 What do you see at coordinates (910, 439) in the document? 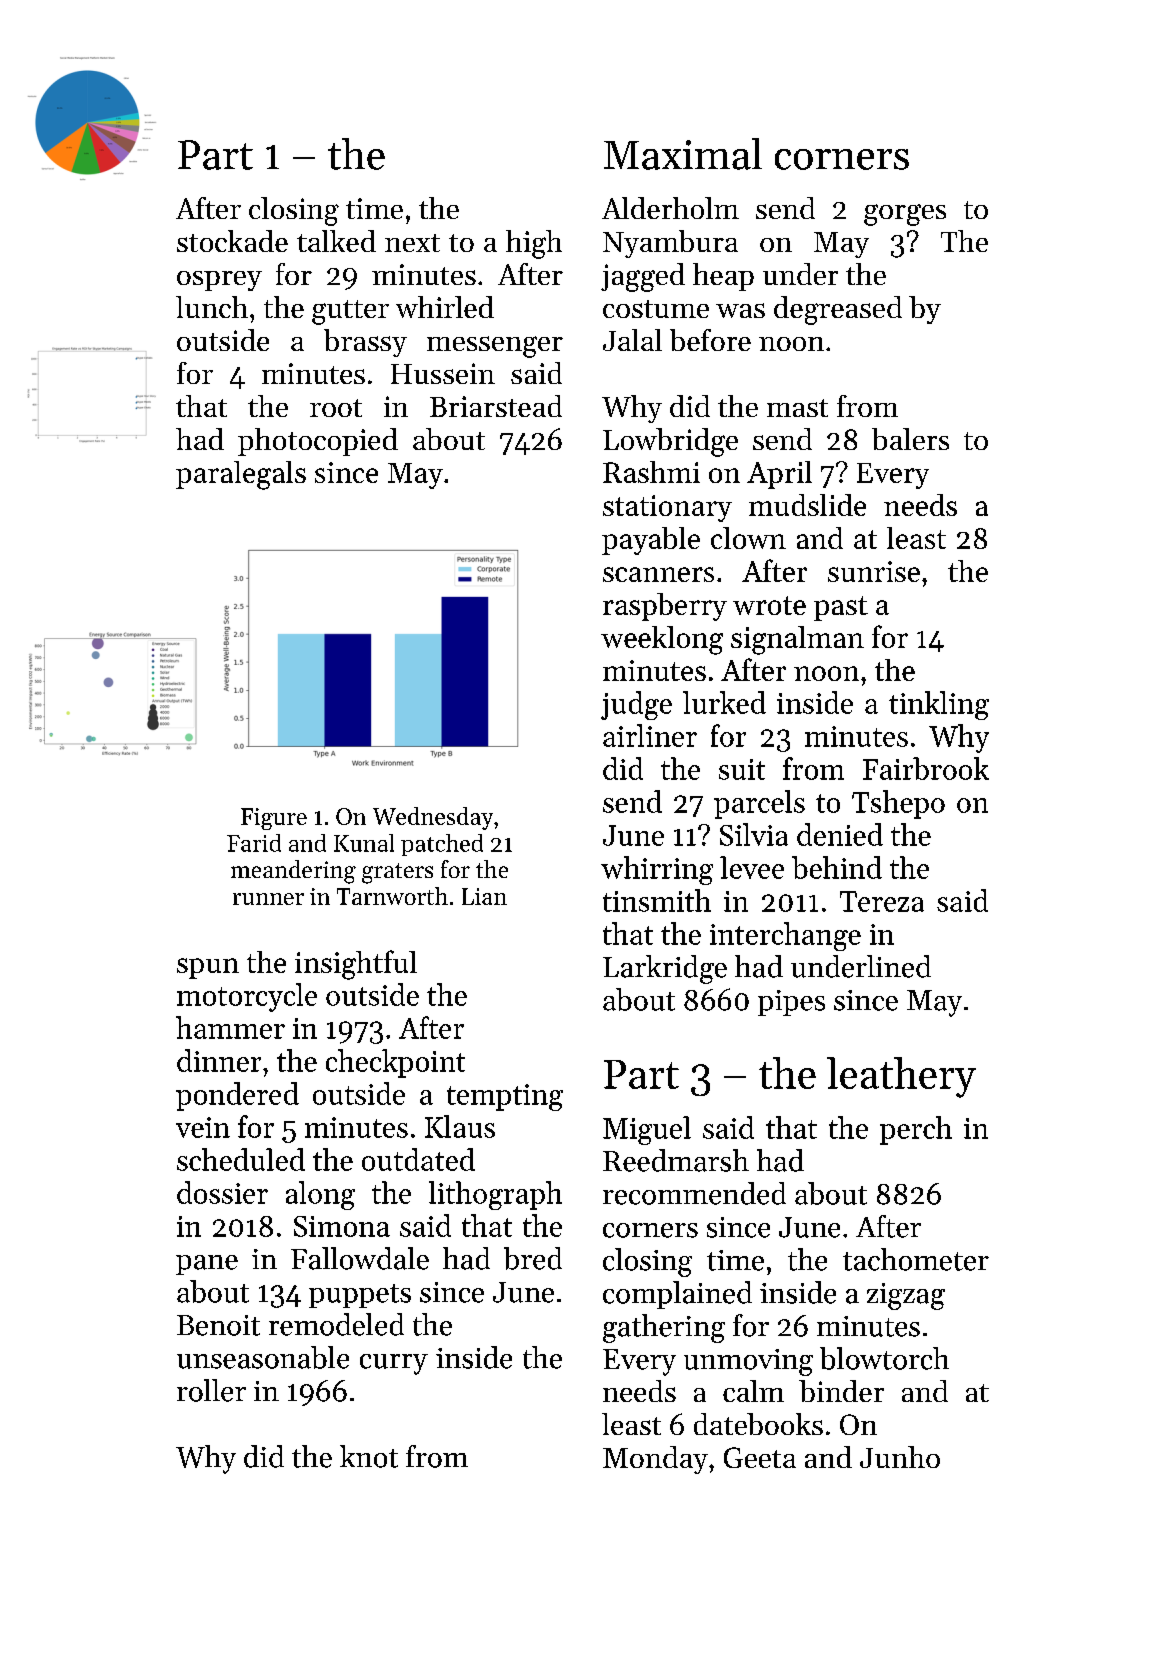
I see `balers` at bounding box center [910, 439].
